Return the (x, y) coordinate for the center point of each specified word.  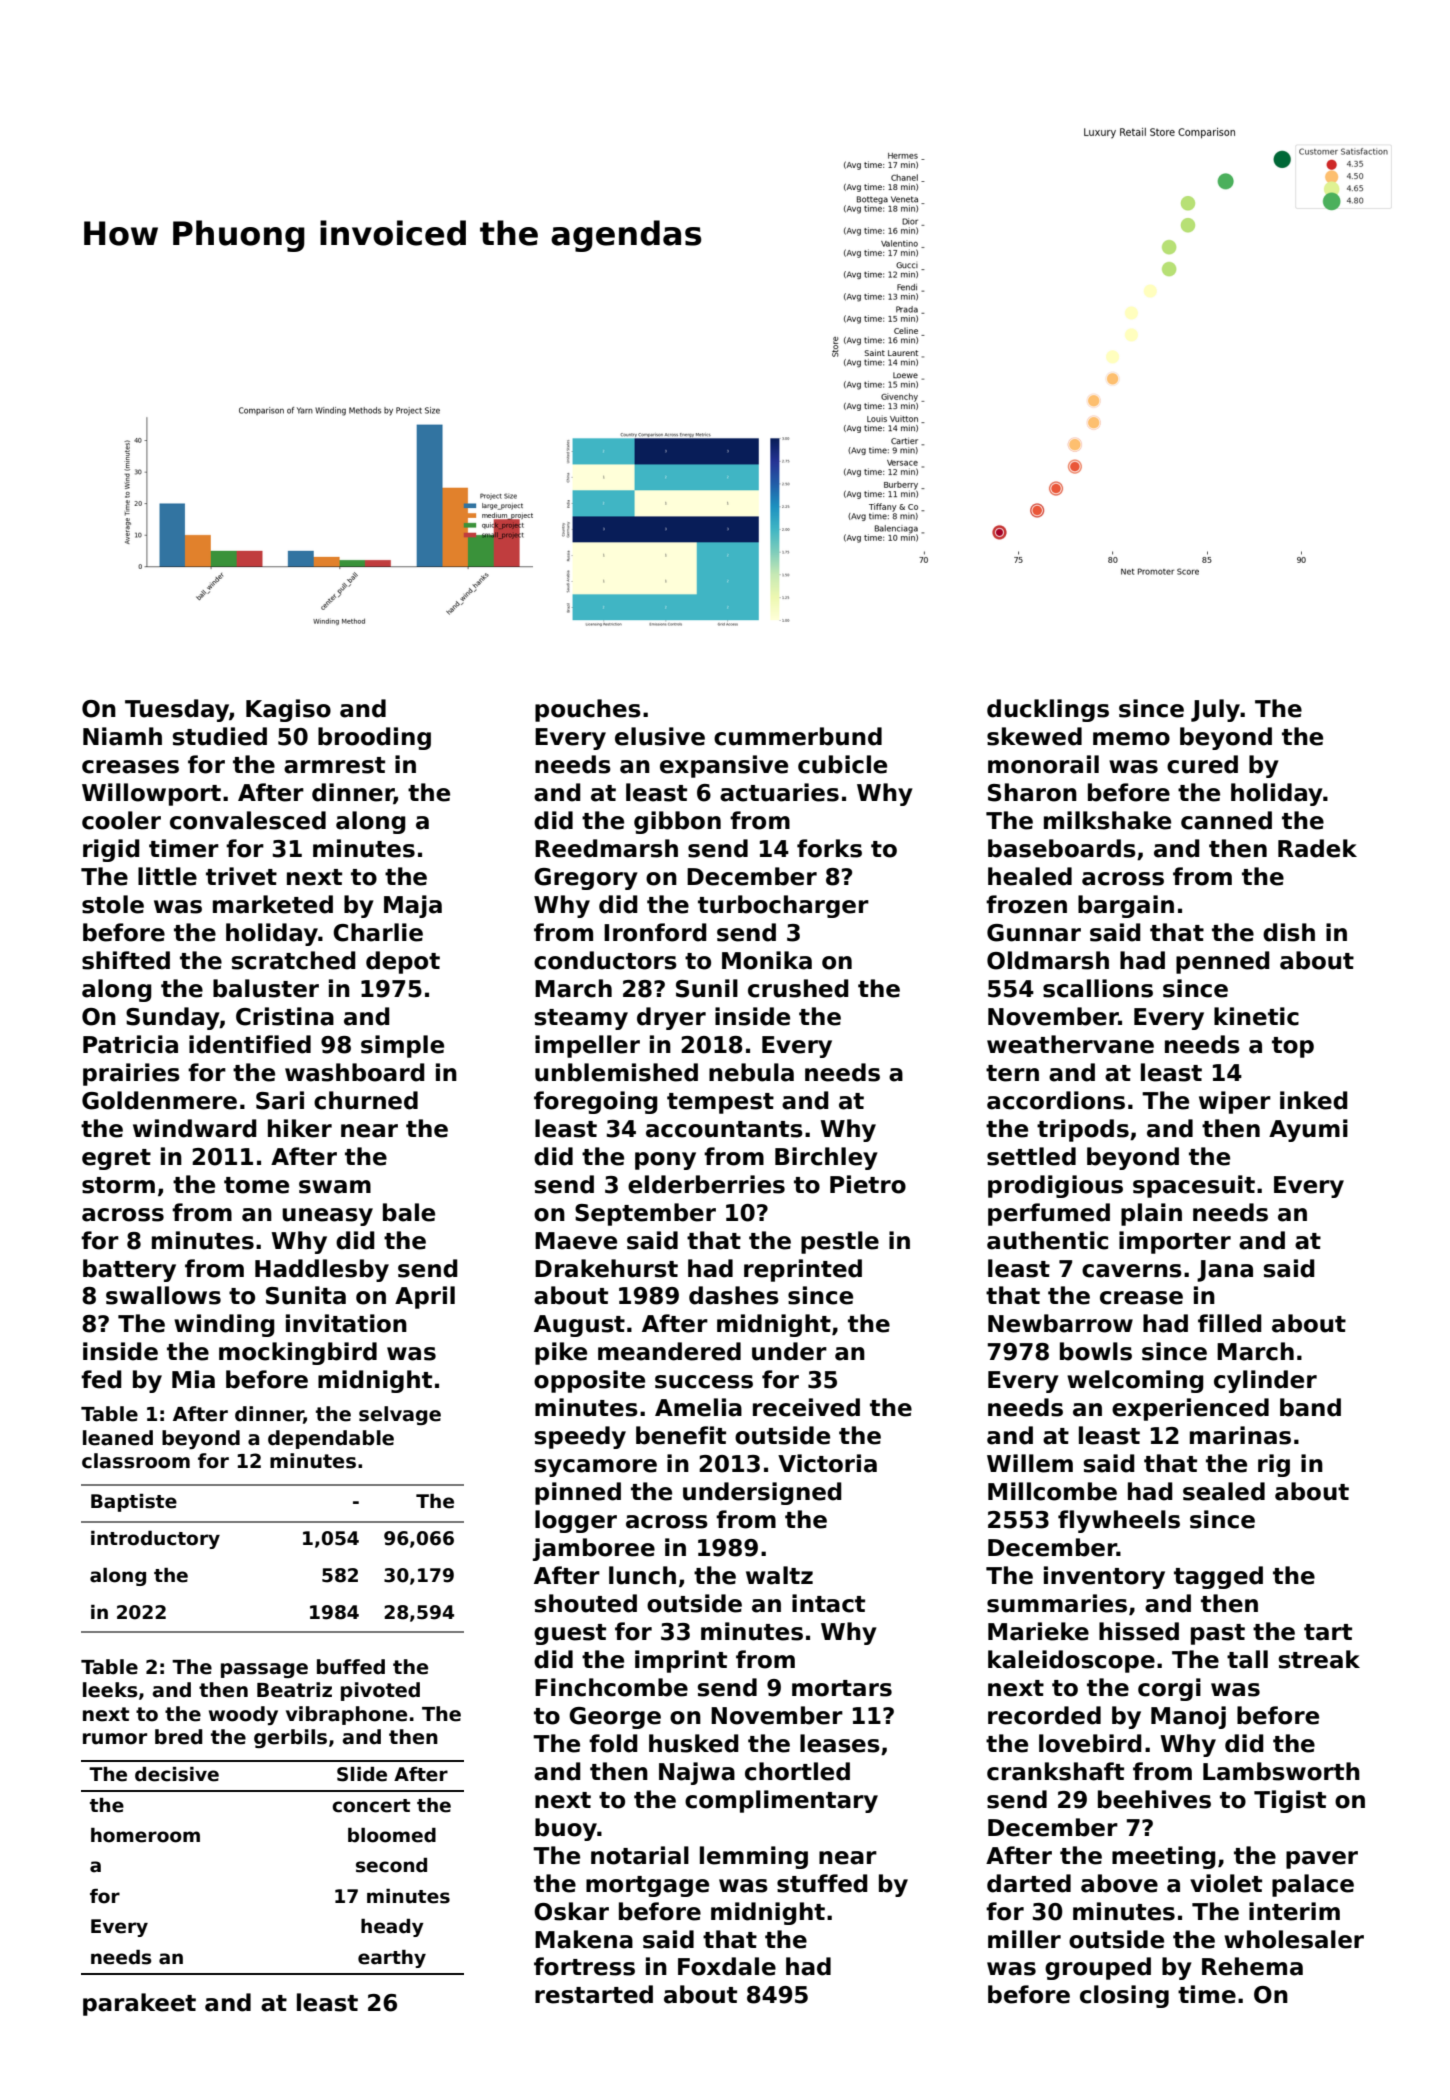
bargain (1126, 906)
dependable (331, 1439)
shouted (586, 1603)
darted (1029, 1883)
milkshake (1107, 820)
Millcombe (1052, 1491)
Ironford (655, 932)
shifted (126, 960)
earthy (392, 1959)
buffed (351, 1667)
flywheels (1119, 1521)
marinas (1240, 1435)
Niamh (122, 736)
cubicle (842, 764)
